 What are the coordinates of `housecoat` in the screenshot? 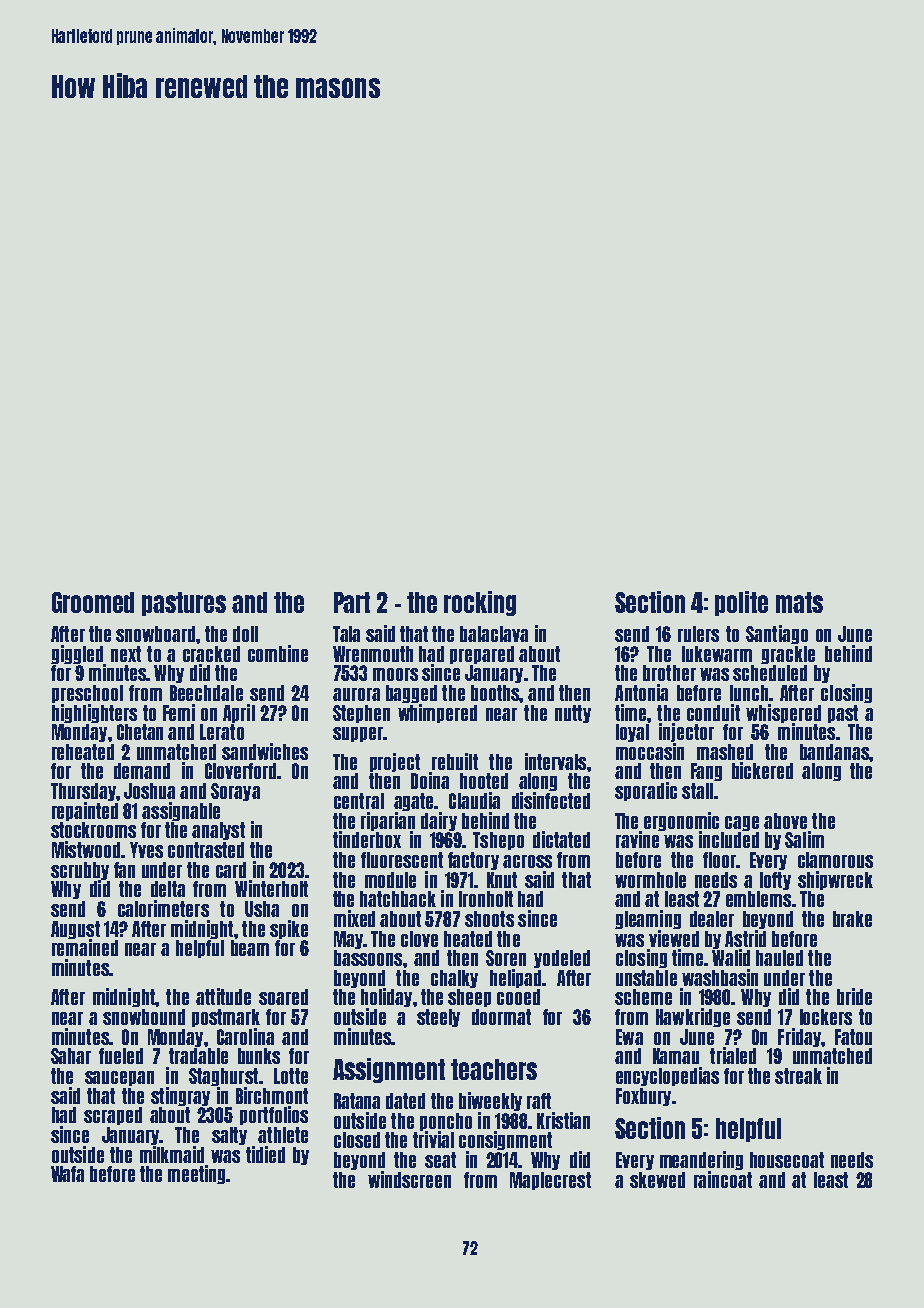 It's located at (787, 1160).
